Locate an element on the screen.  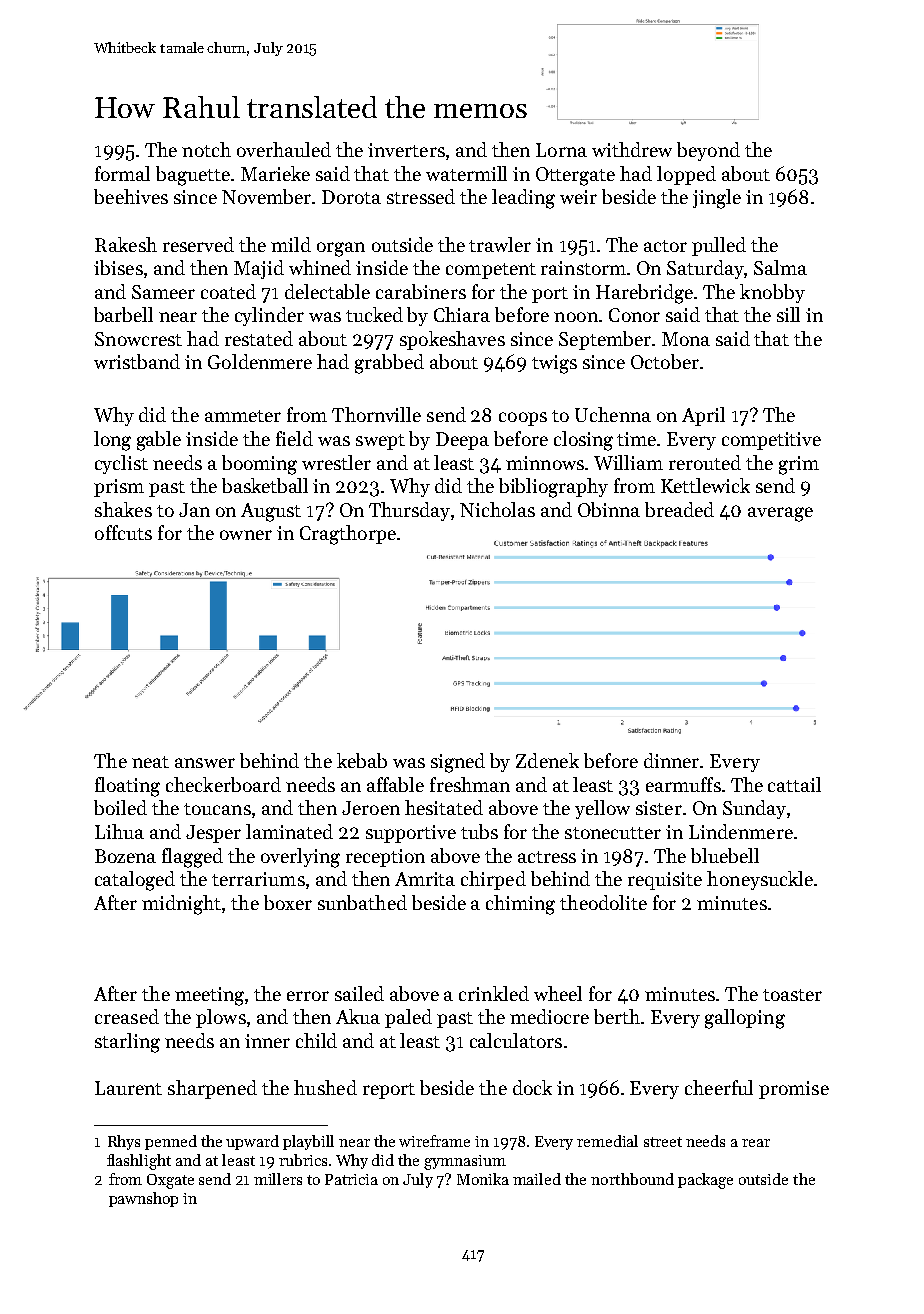
earmuffs is located at coordinates (683, 784).
